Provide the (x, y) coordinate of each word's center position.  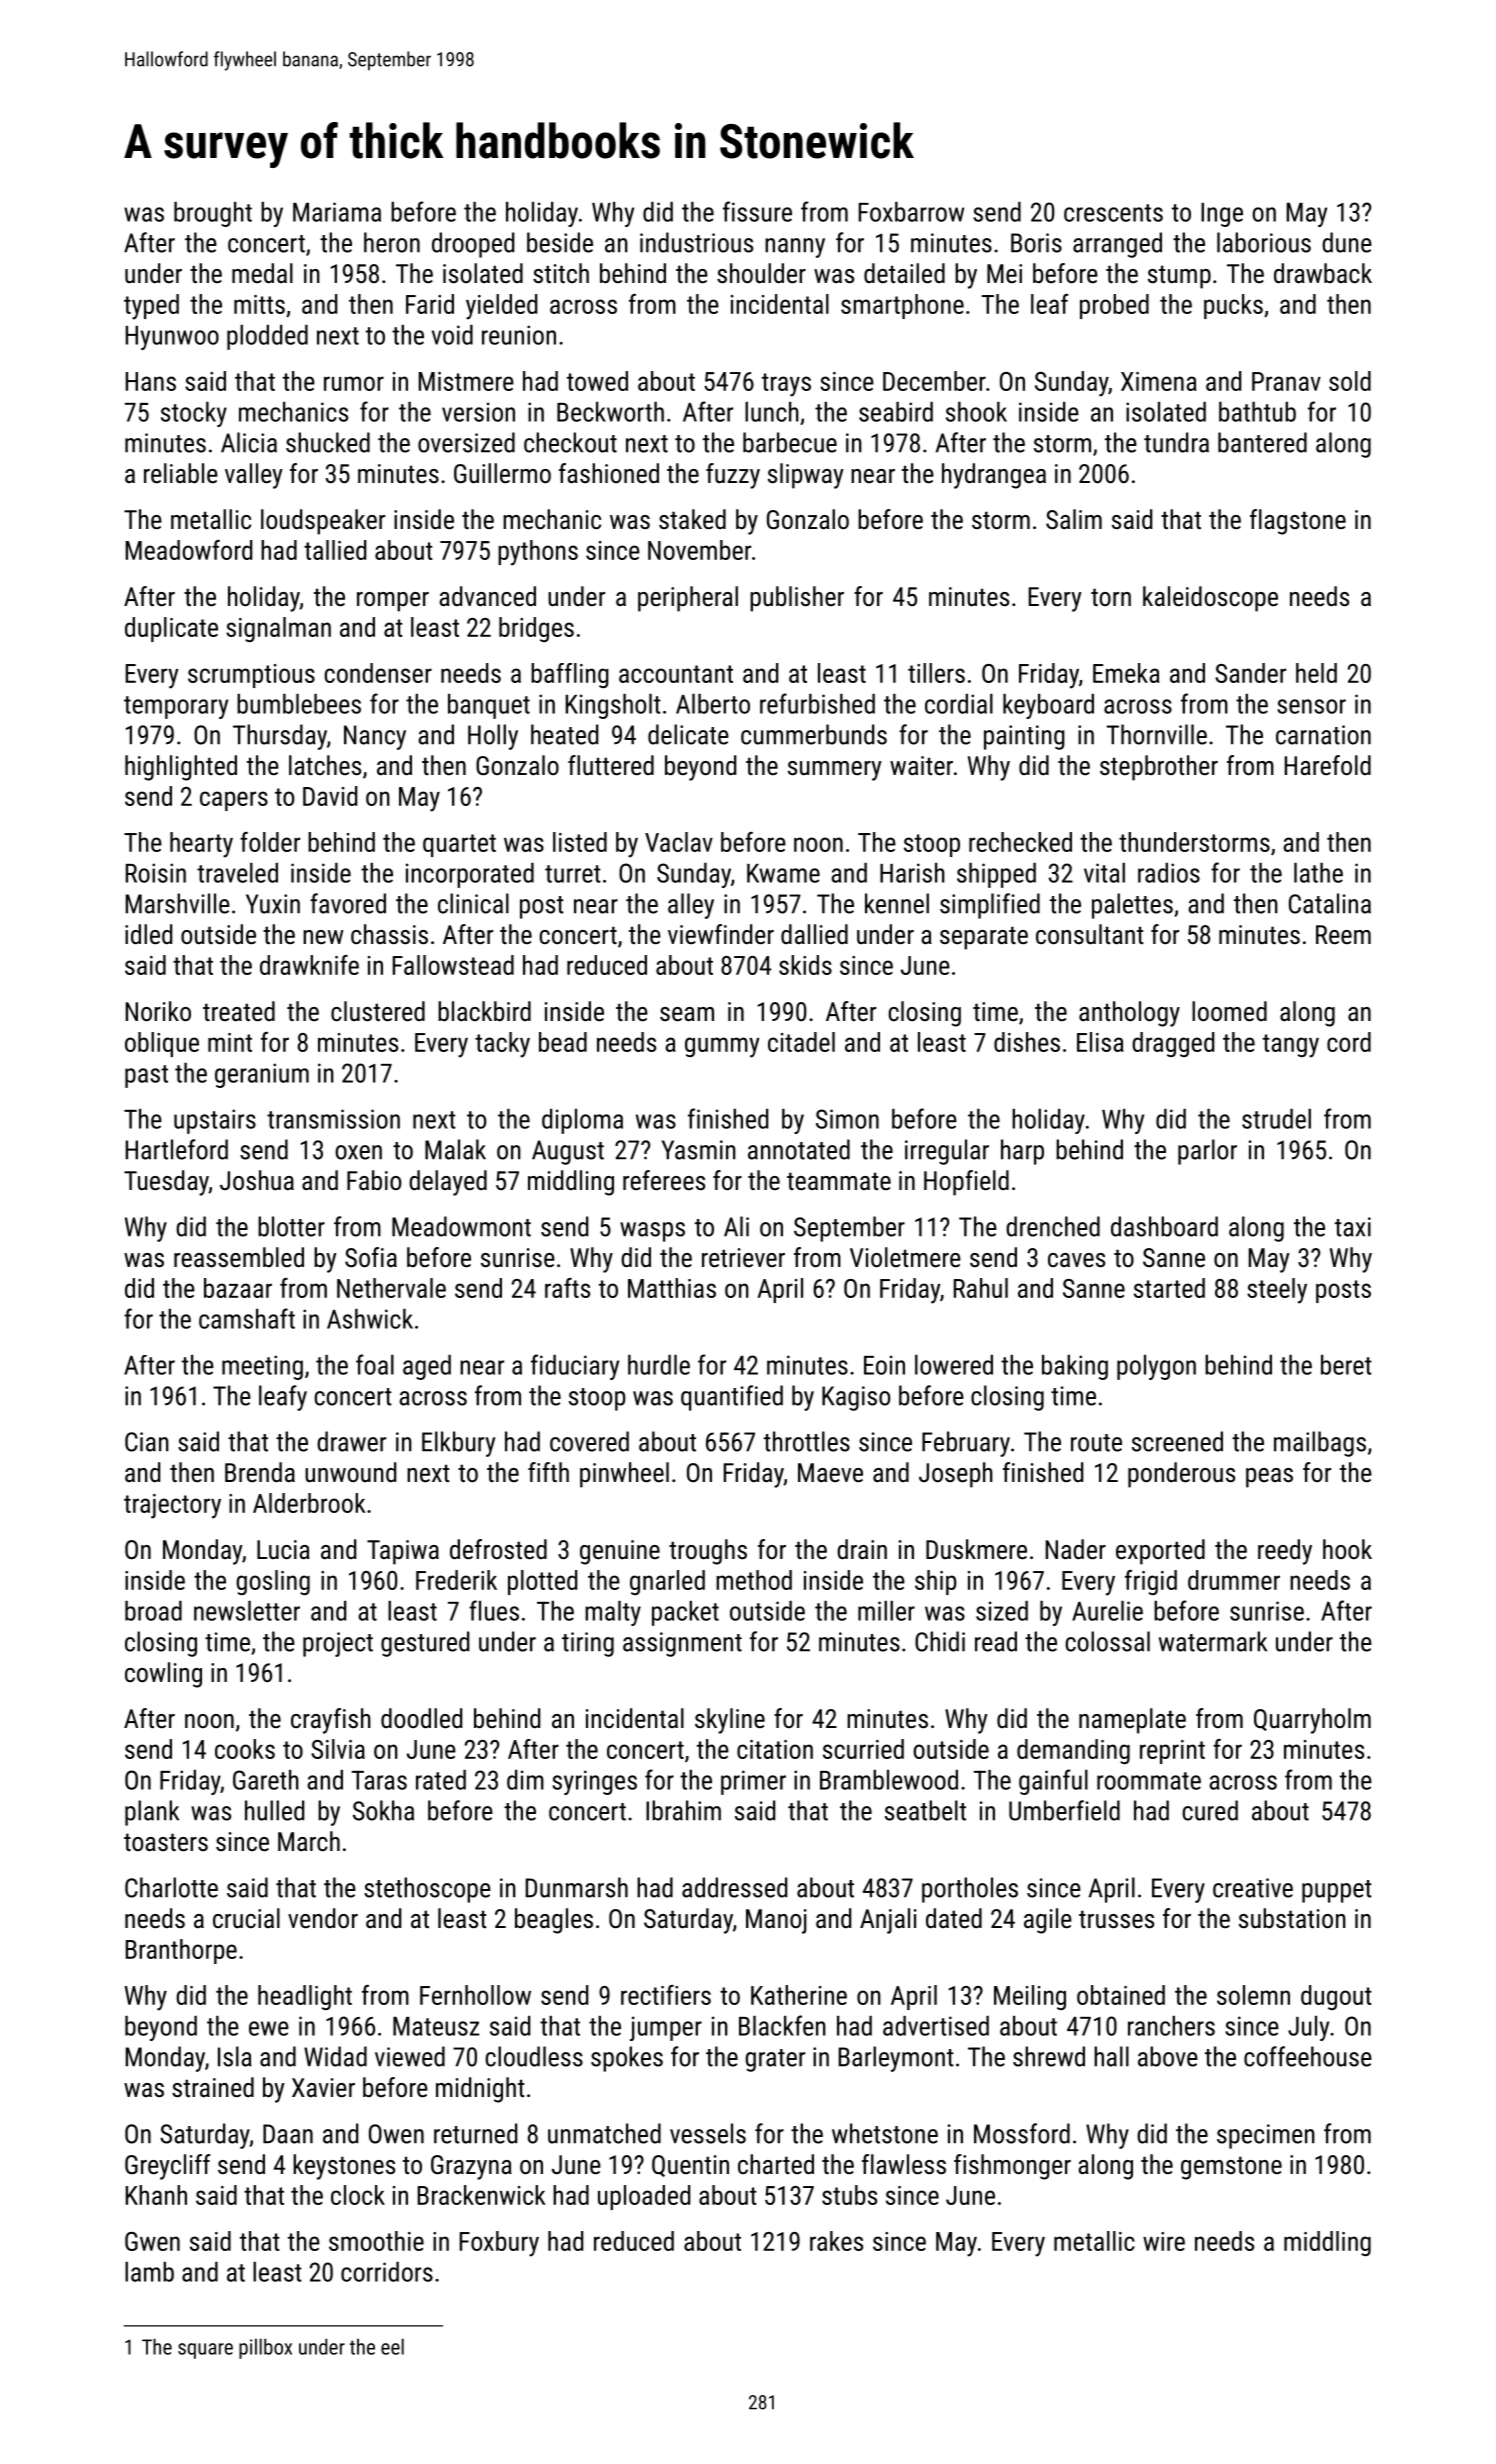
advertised (936, 2026)
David (330, 796)
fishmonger (1012, 2167)
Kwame (783, 873)
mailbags (1320, 1444)
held (1316, 673)
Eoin (884, 1365)
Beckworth (610, 412)
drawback (1323, 273)
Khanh (156, 2195)
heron (392, 242)
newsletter (247, 1611)
